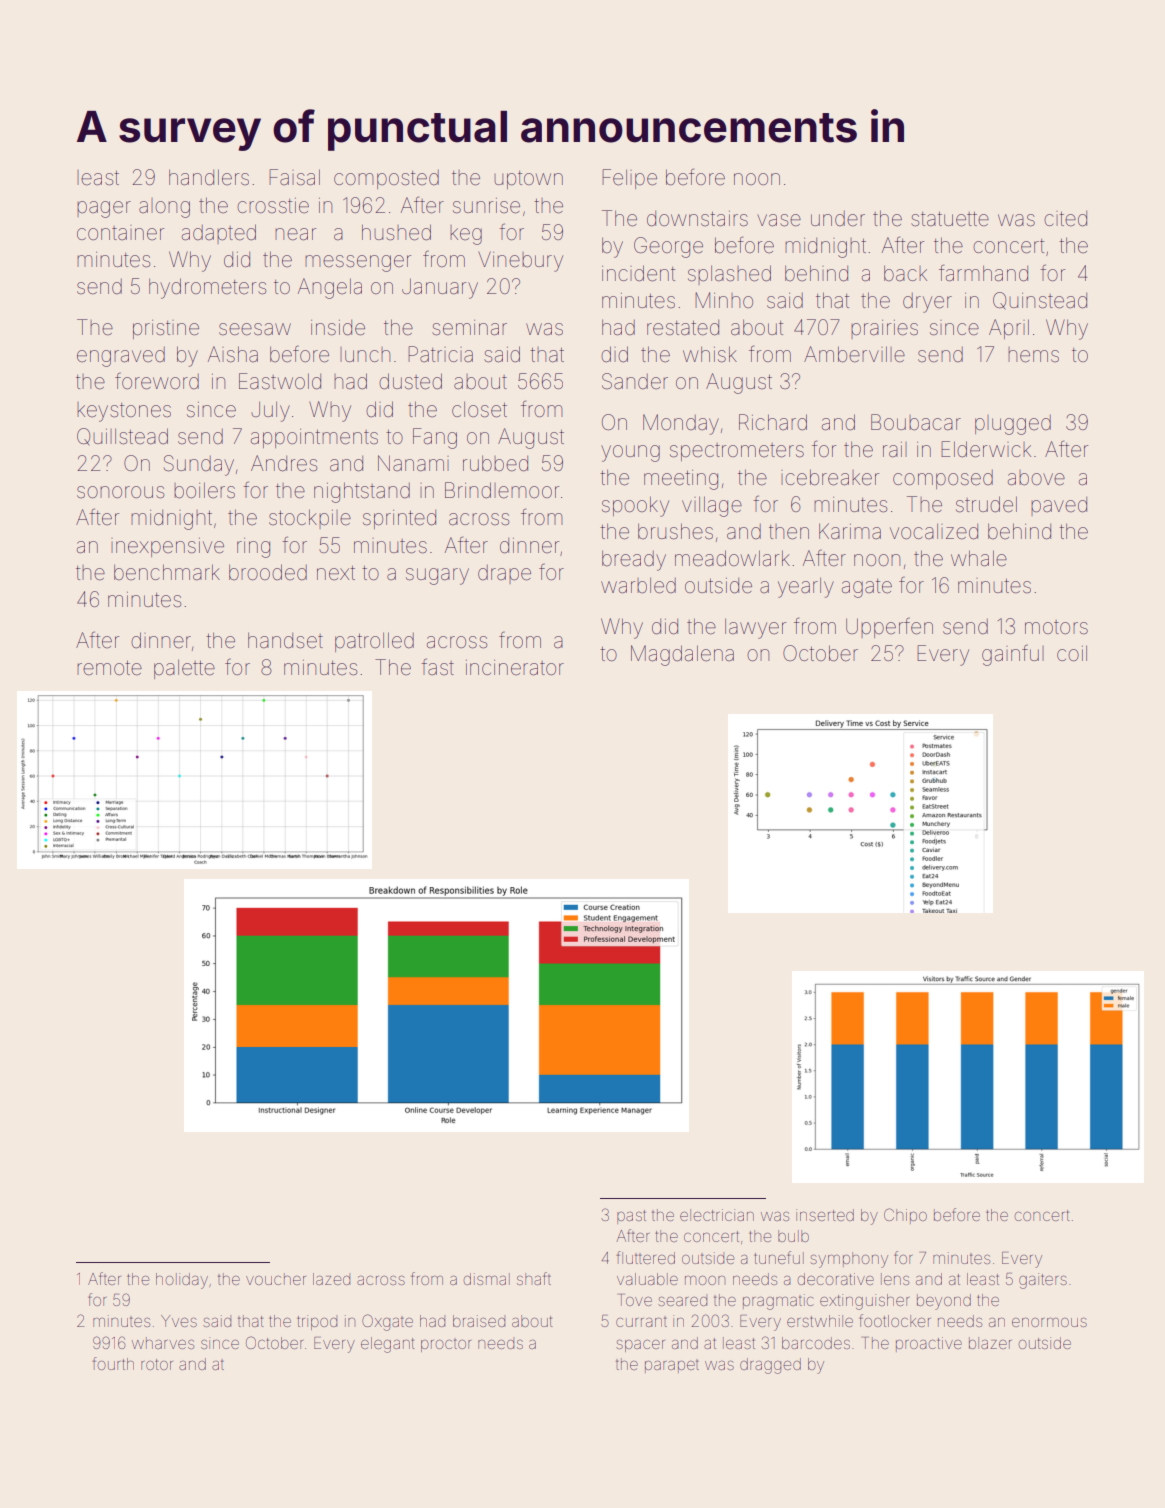 This screenshot has width=1165, height=1508. I want to click on composted, so click(386, 179).
